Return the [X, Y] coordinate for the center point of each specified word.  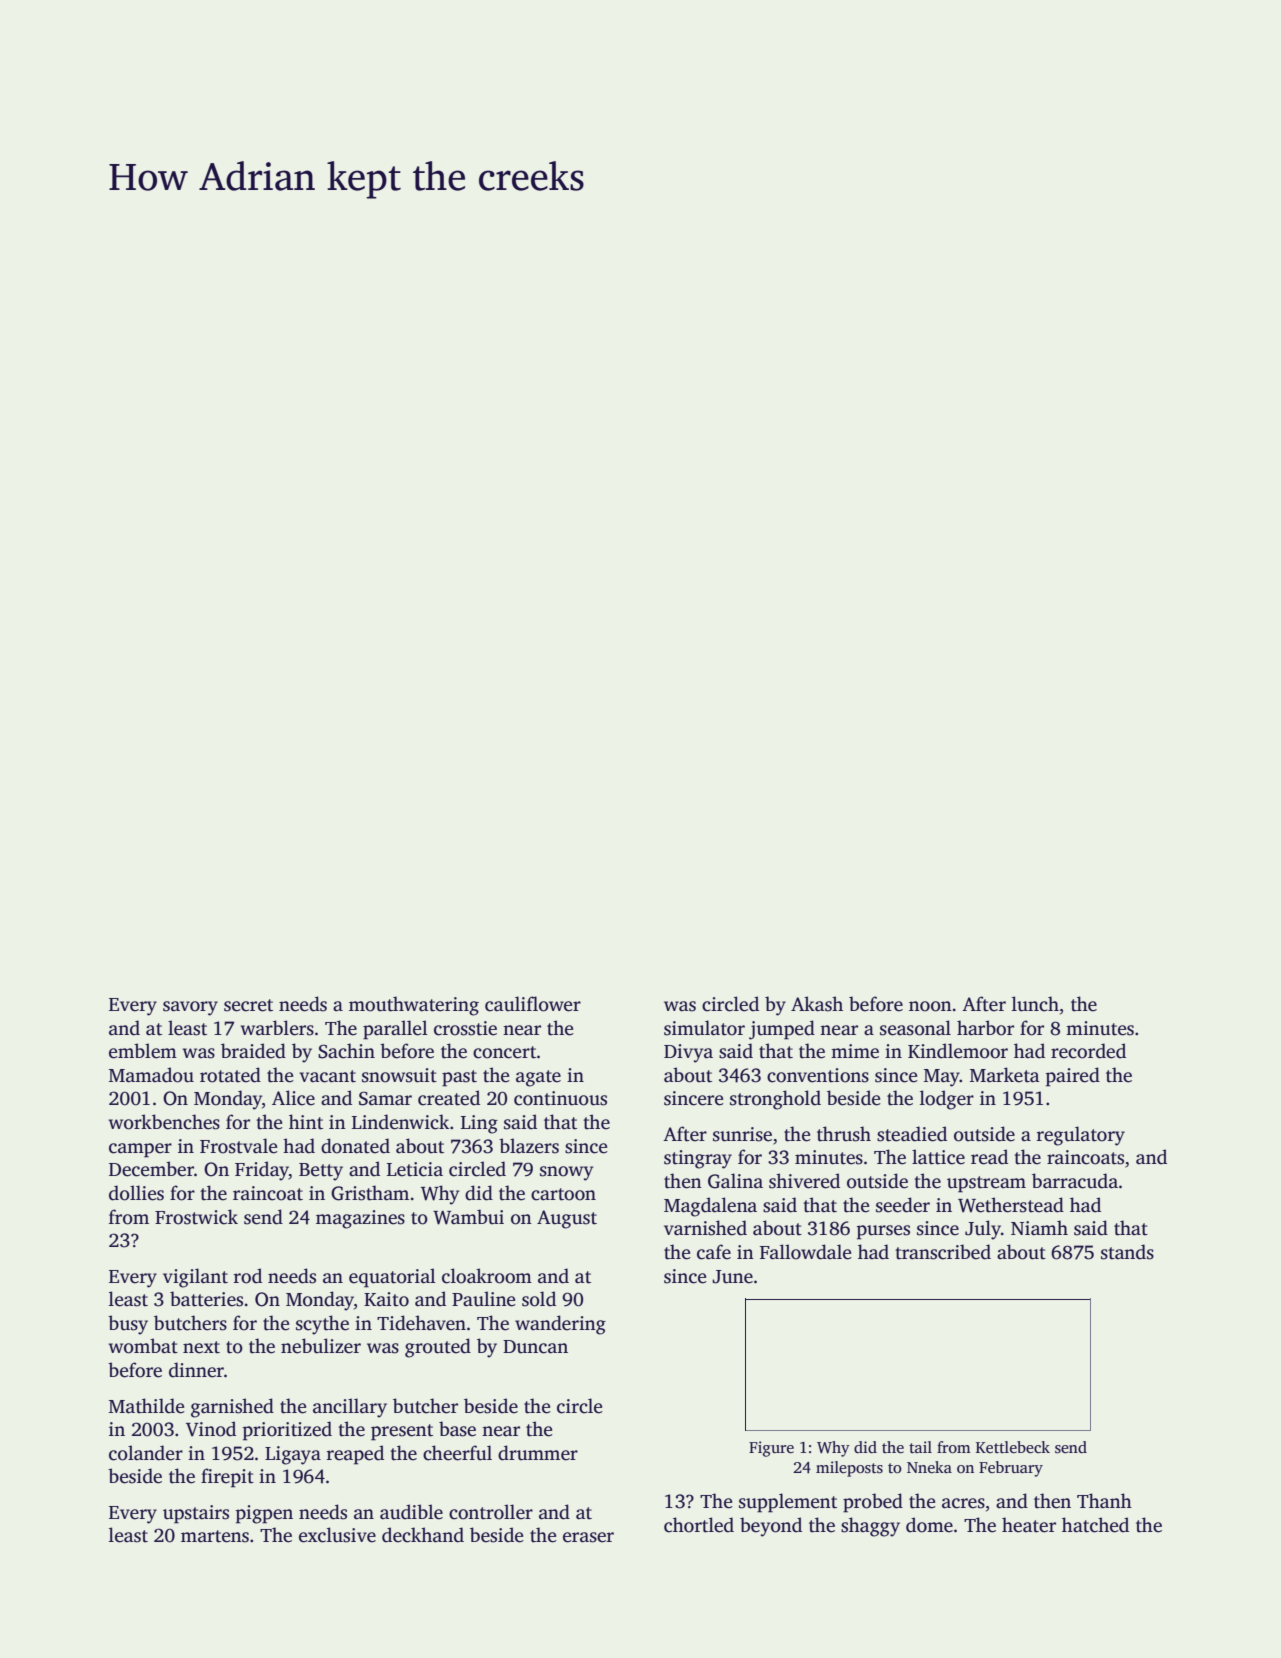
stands [1127, 1252]
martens [215, 1536]
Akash [817, 1004]
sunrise [742, 1134]
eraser [588, 1537]
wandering [560, 1325]
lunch [1035, 1004]
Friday [262, 1171]
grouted [438, 1348]
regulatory [1081, 1136]
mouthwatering [414, 1006]
